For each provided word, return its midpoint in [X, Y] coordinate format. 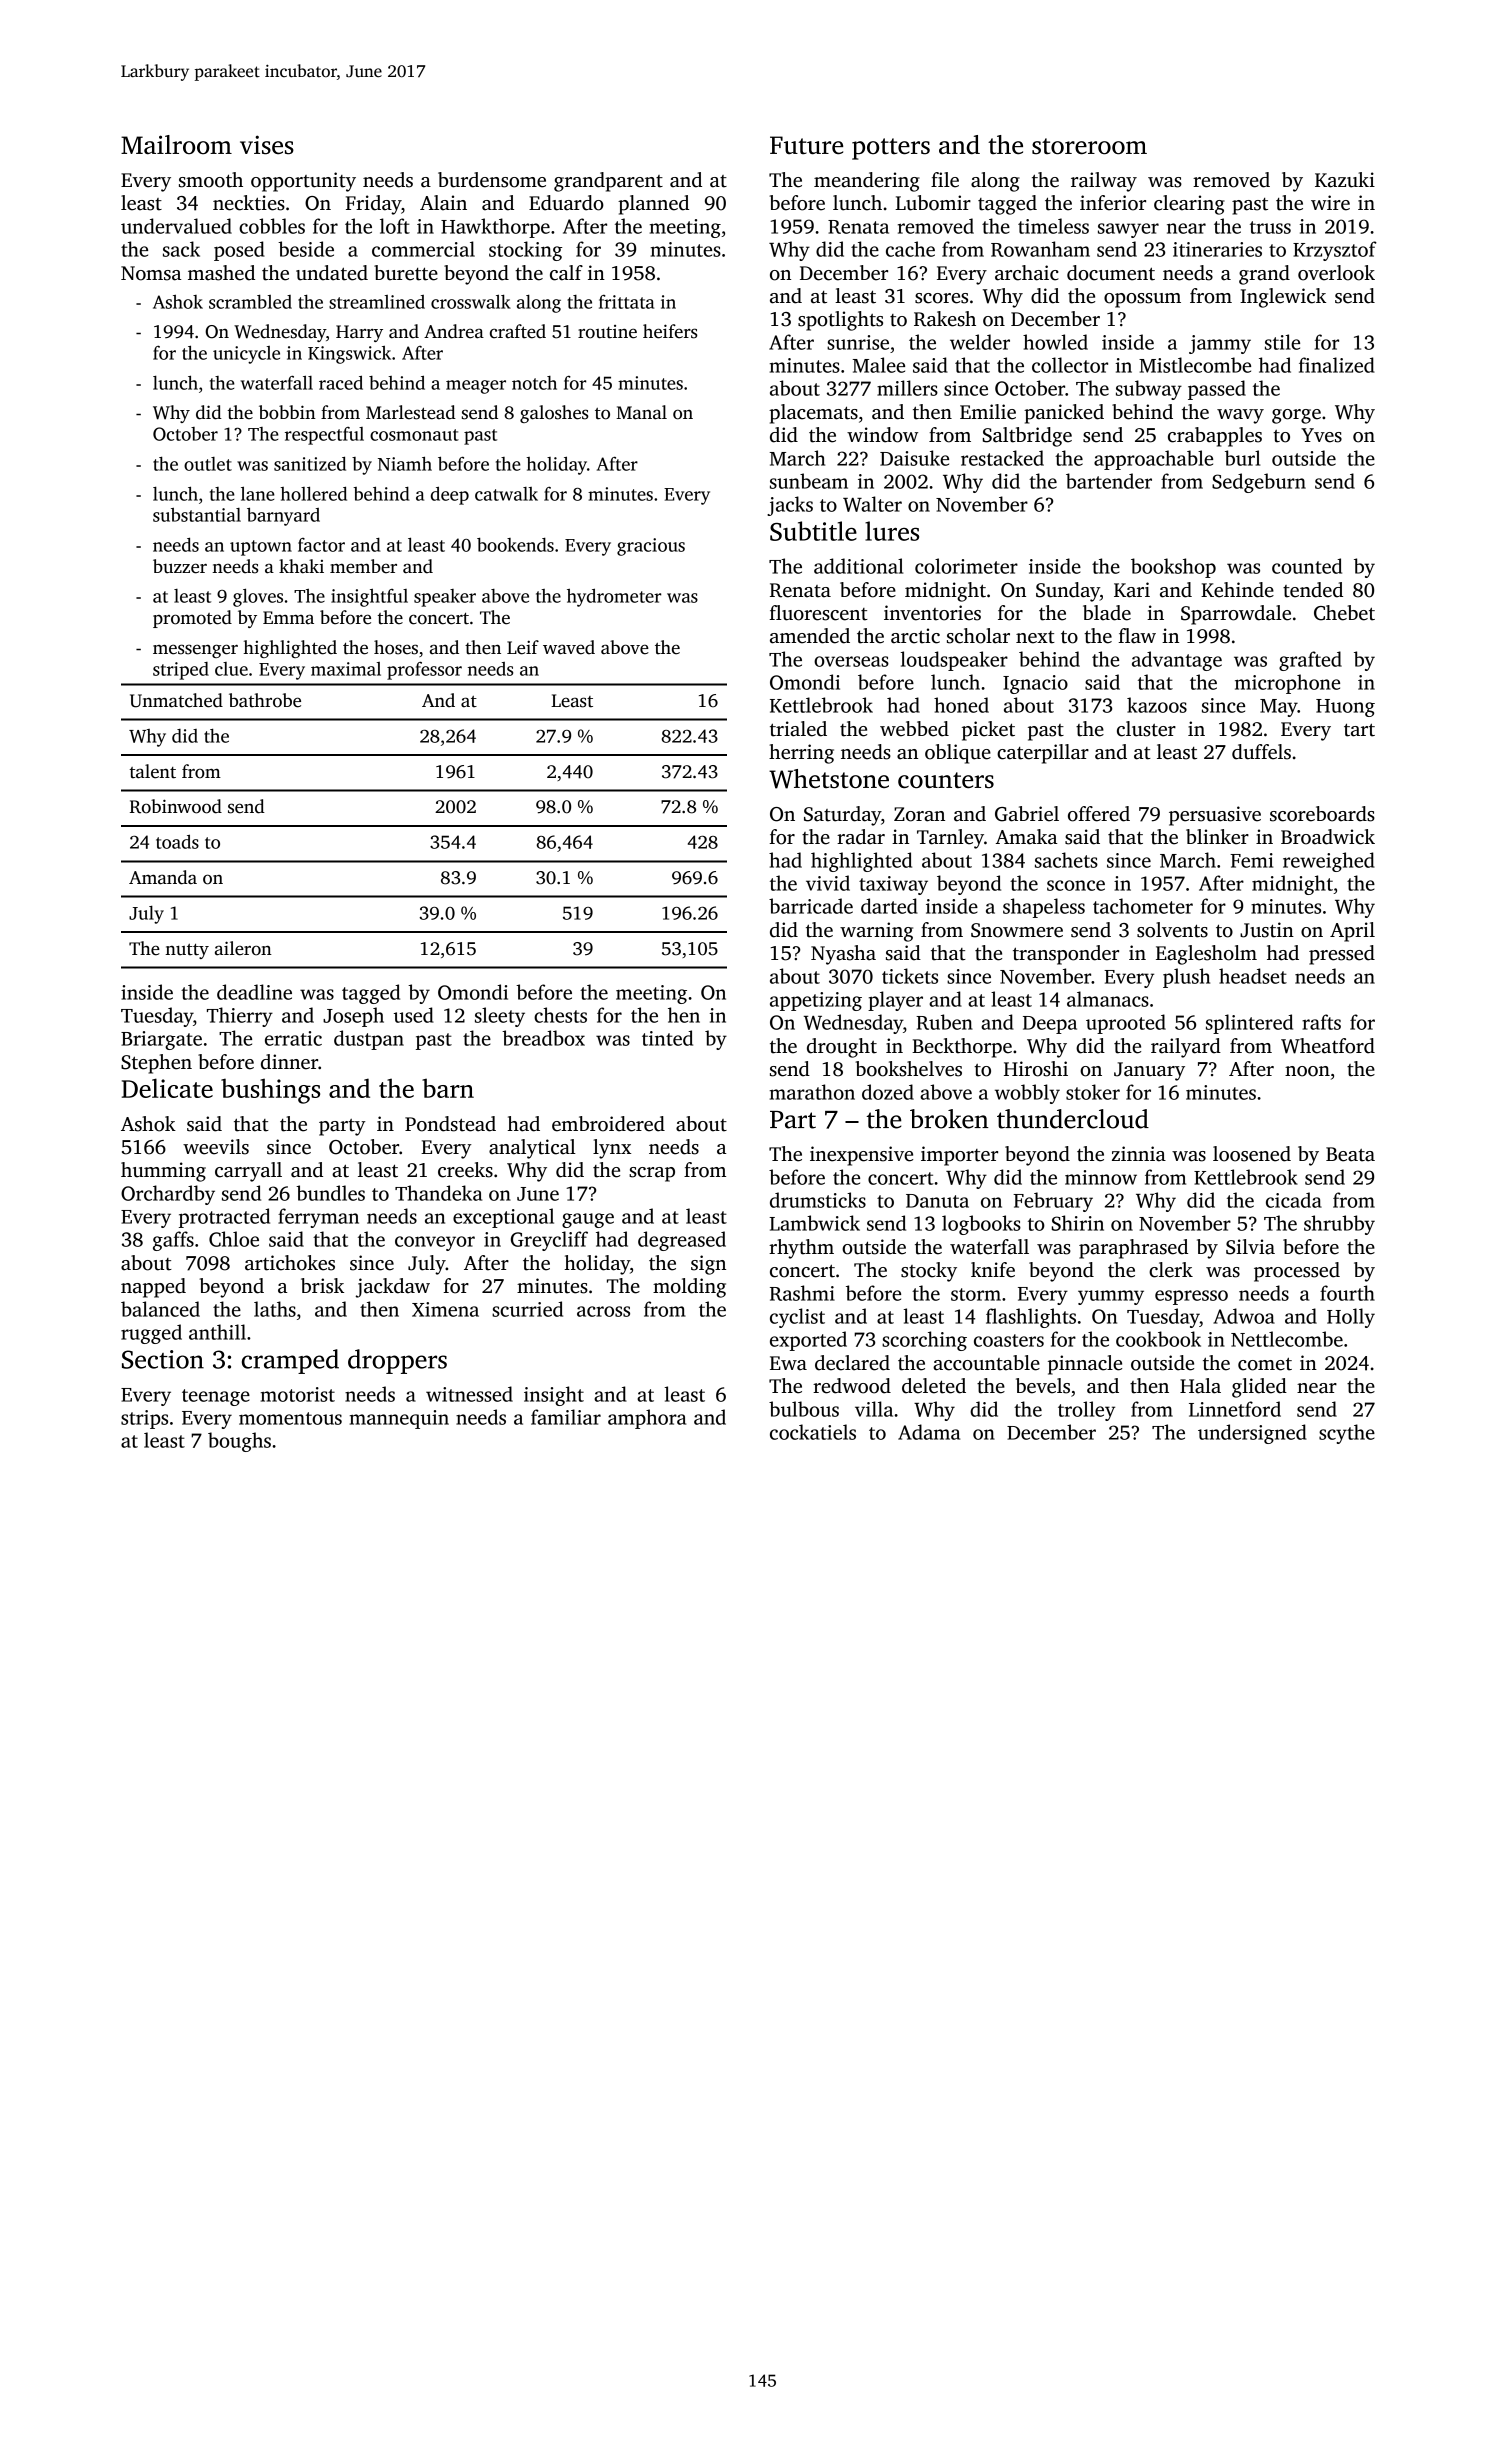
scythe [1347, 1434]
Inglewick [1283, 298]
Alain [443, 203]
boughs [239, 1442]
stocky [929, 1272]
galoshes [554, 414]
